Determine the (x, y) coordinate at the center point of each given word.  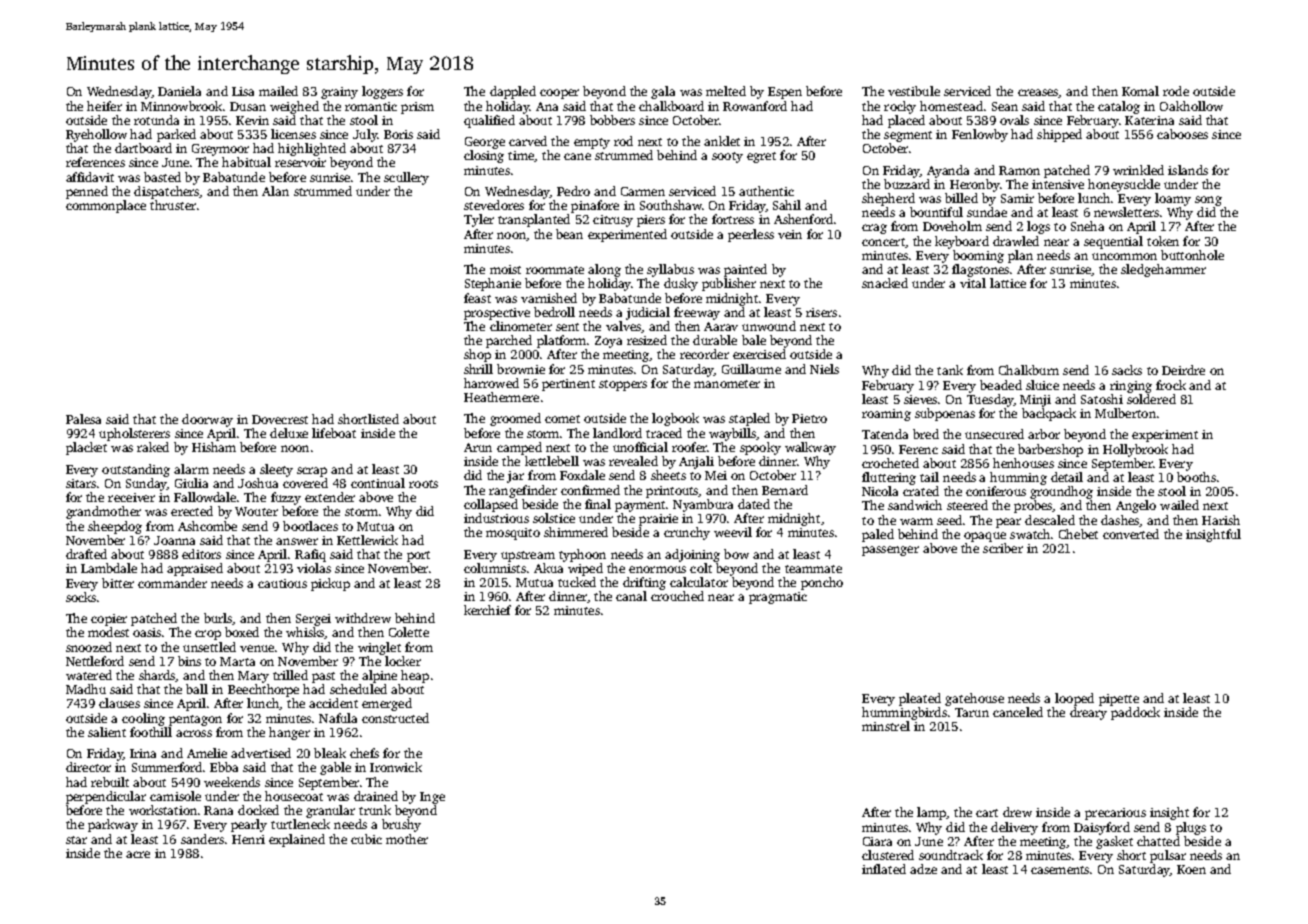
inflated (884, 869)
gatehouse (974, 699)
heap (415, 676)
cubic (366, 839)
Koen (1191, 869)
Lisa (243, 91)
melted (726, 91)
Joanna (174, 540)
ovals (1014, 120)
